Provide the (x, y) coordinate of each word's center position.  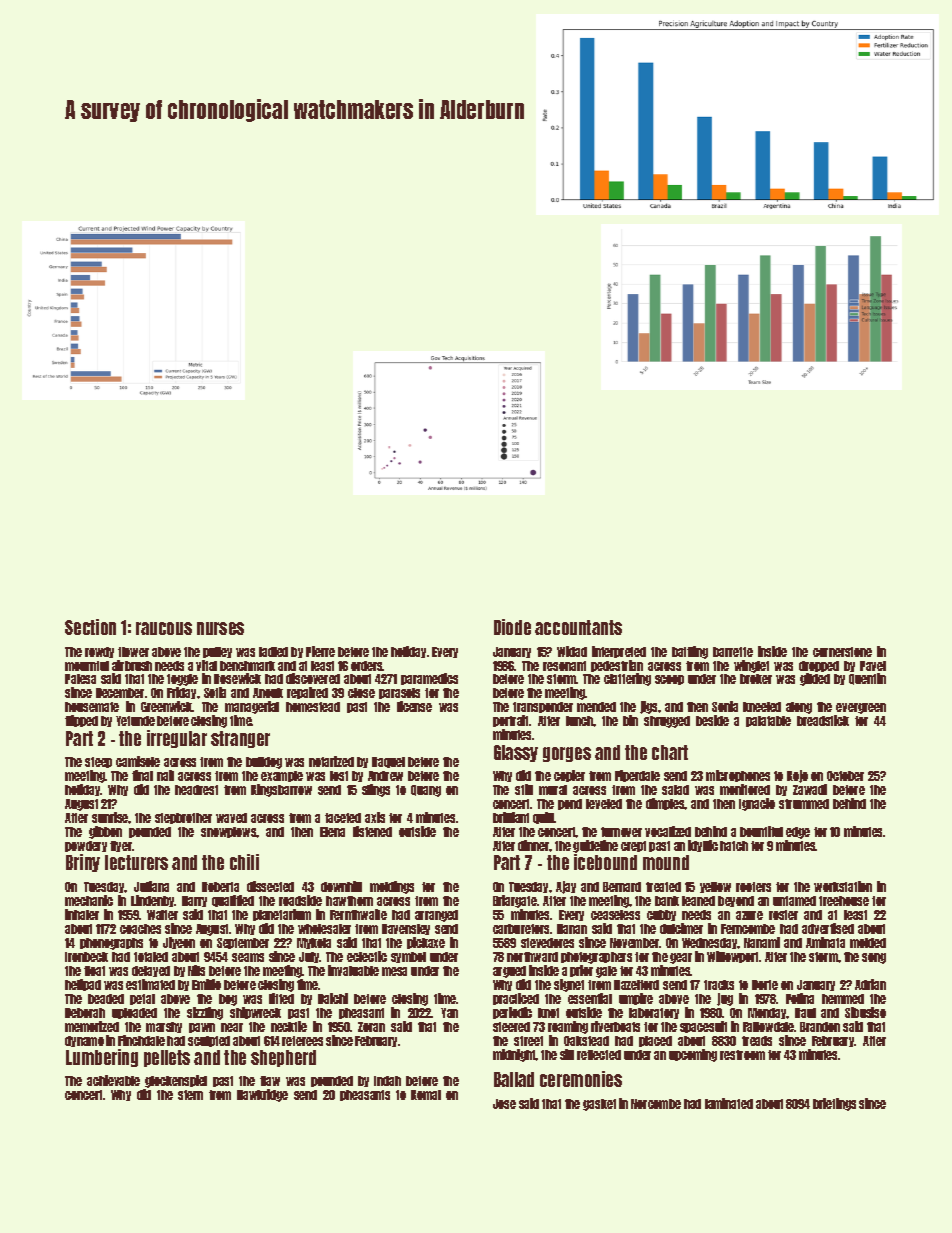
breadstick (823, 720)
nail (165, 775)
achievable (113, 1080)
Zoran (371, 1027)
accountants (578, 627)
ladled (273, 652)
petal (142, 999)
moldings (392, 887)
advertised (828, 928)
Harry (194, 901)
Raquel (388, 762)
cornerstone (842, 652)
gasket (599, 1105)
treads (757, 1041)
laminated (729, 1103)
